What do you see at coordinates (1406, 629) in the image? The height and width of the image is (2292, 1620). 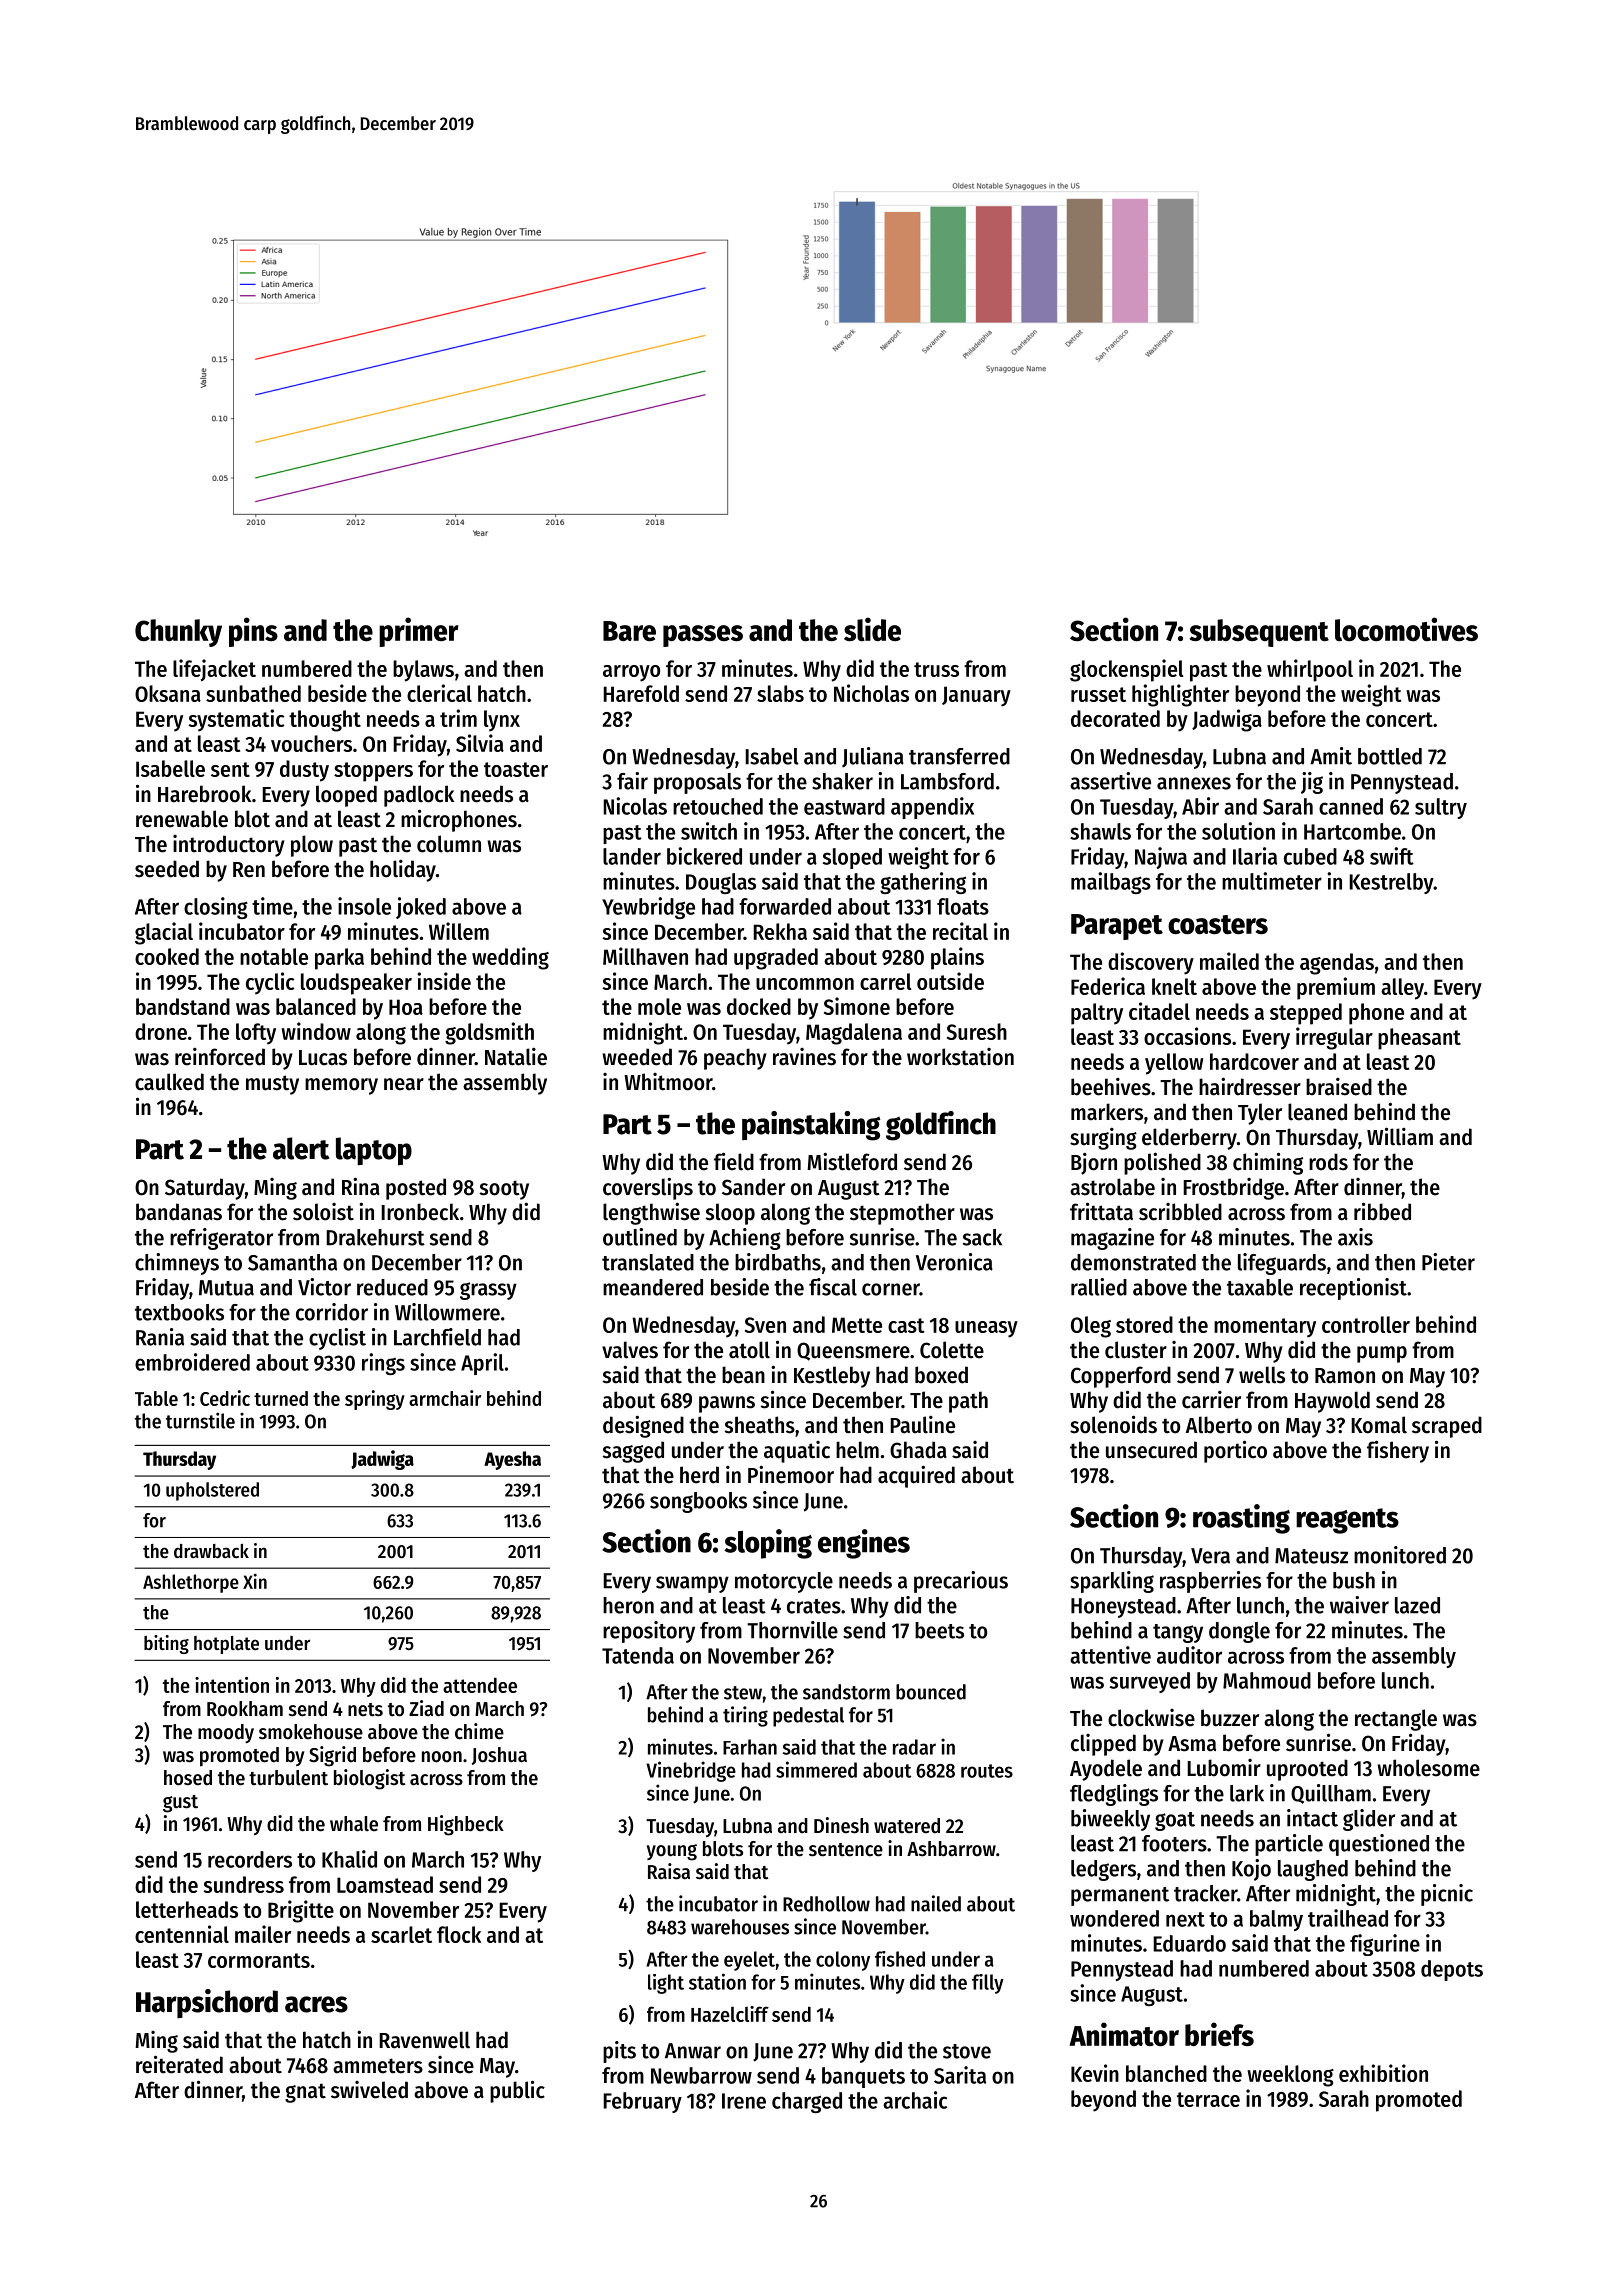 I see `locomotives` at bounding box center [1406, 629].
